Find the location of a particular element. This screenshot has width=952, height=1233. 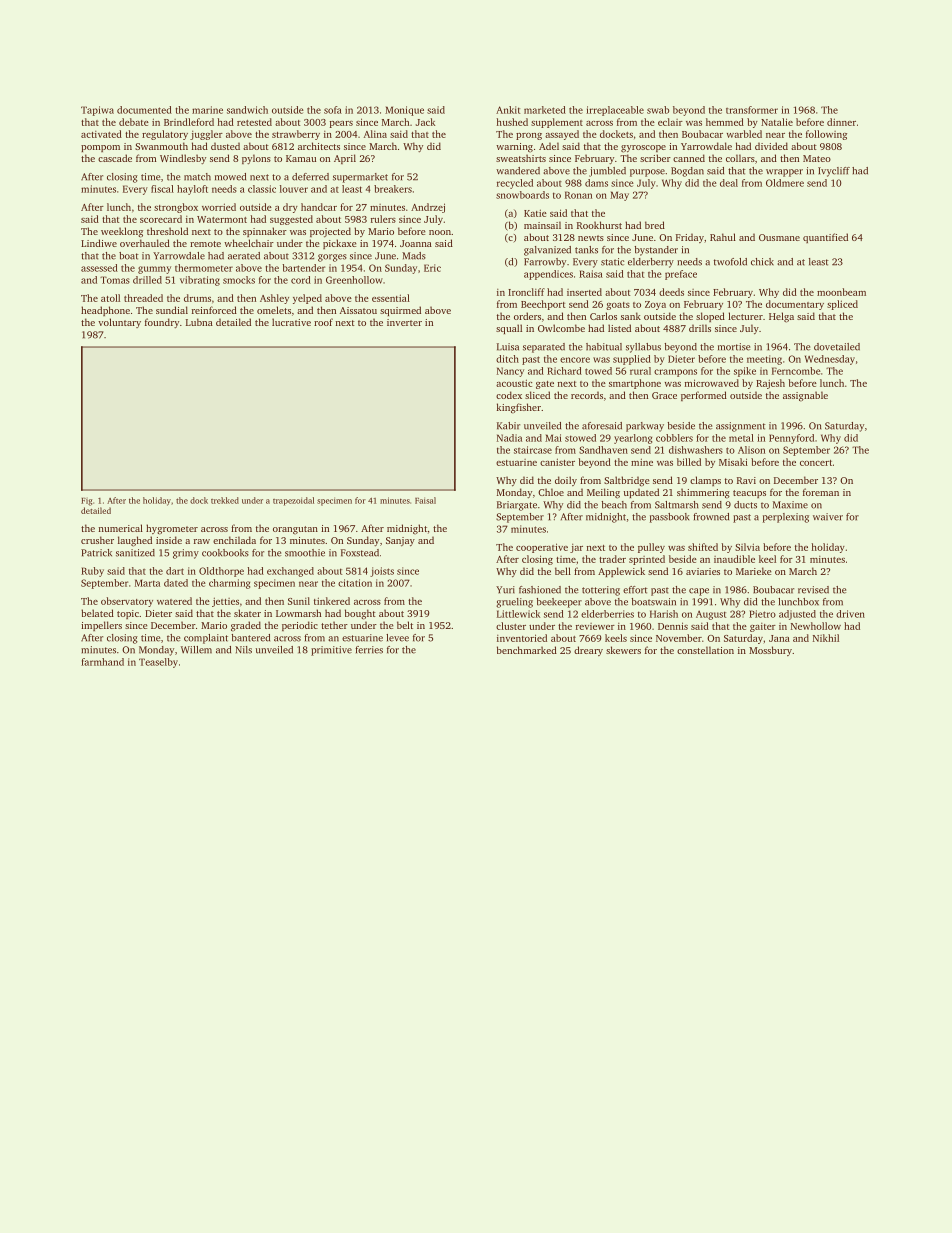

Nancy is located at coordinates (510, 372).
